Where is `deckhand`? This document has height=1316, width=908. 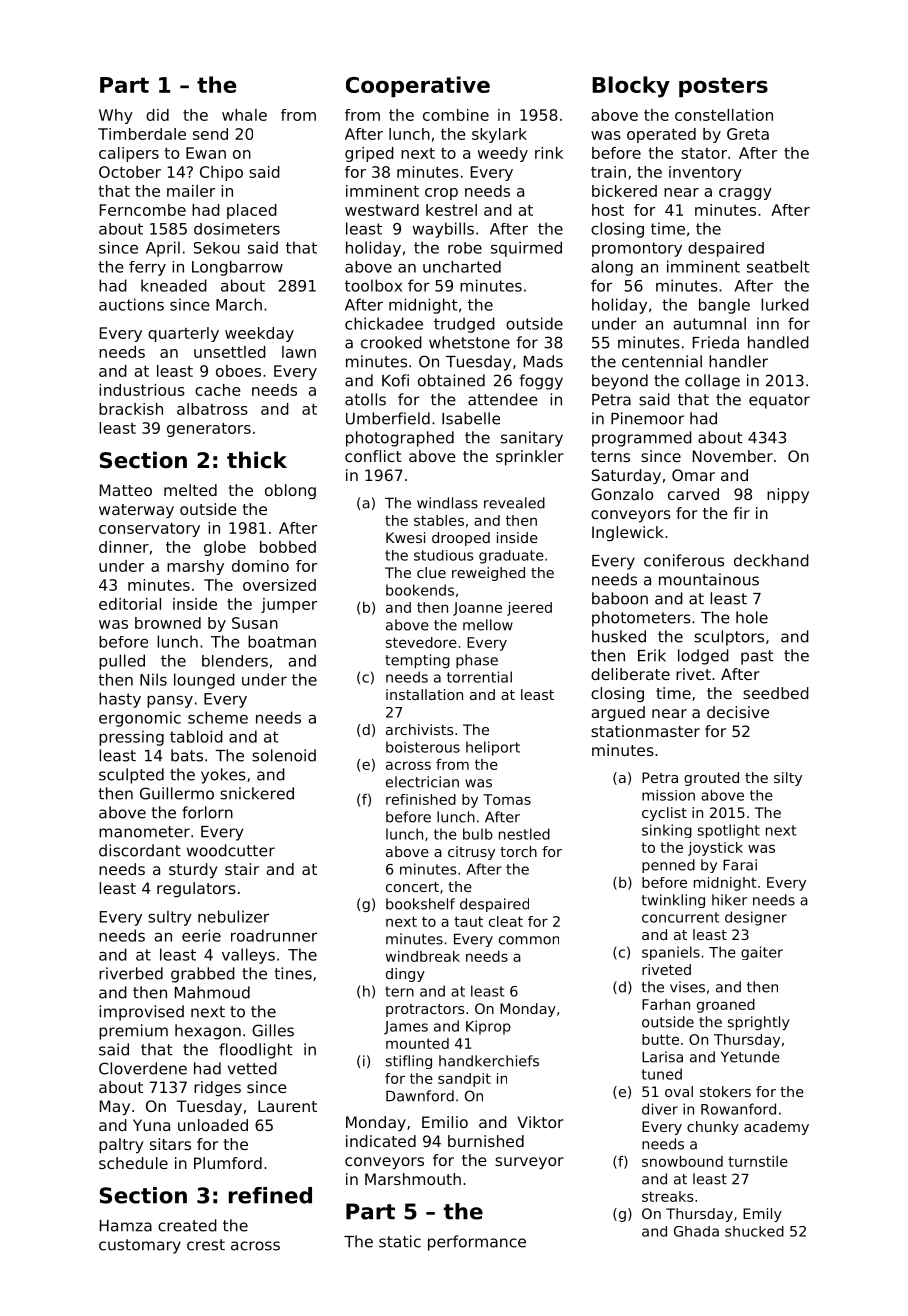
deckhand is located at coordinates (771, 560).
